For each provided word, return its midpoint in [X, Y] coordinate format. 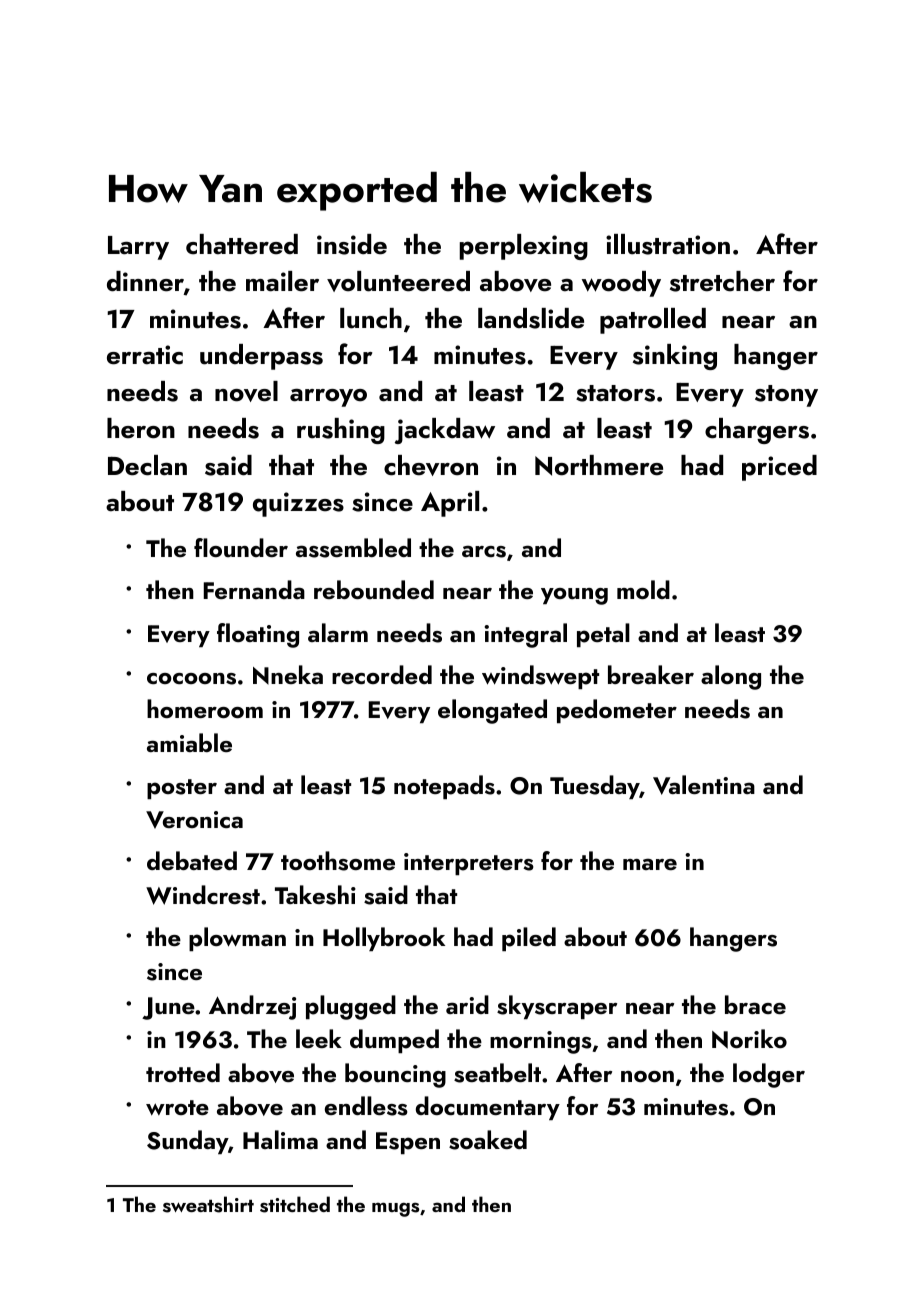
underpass [261, 357]
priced [779, 468]
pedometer [617, 711]
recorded [382, 674]
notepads [444, 787]
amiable [189, 742]
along [731, 677]
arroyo [328, 398]
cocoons [191, 679]
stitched [295, 1204]
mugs [395, 1209]
